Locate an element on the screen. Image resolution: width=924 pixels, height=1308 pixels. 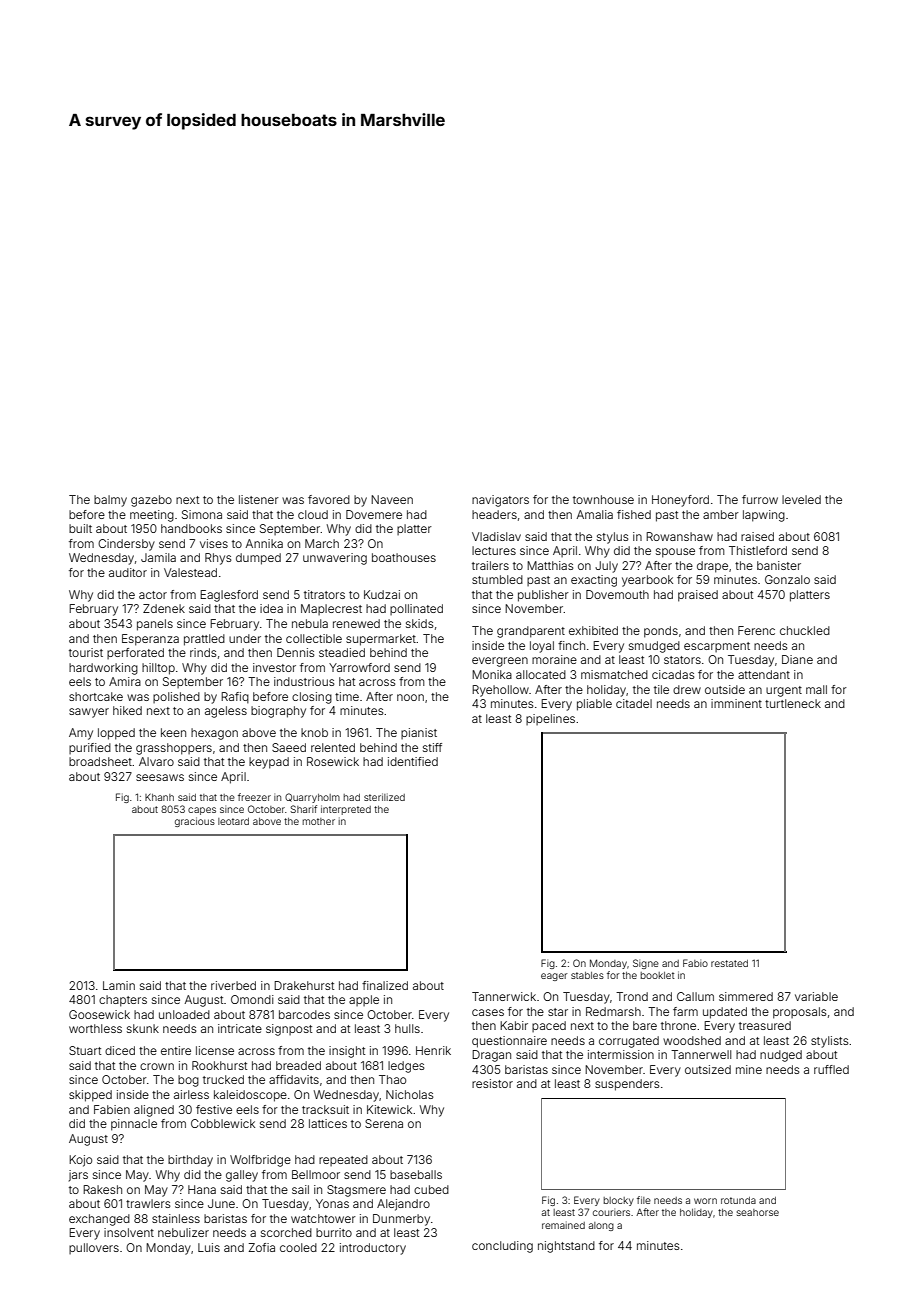
concluding is located at coordinates (502, 1247).
